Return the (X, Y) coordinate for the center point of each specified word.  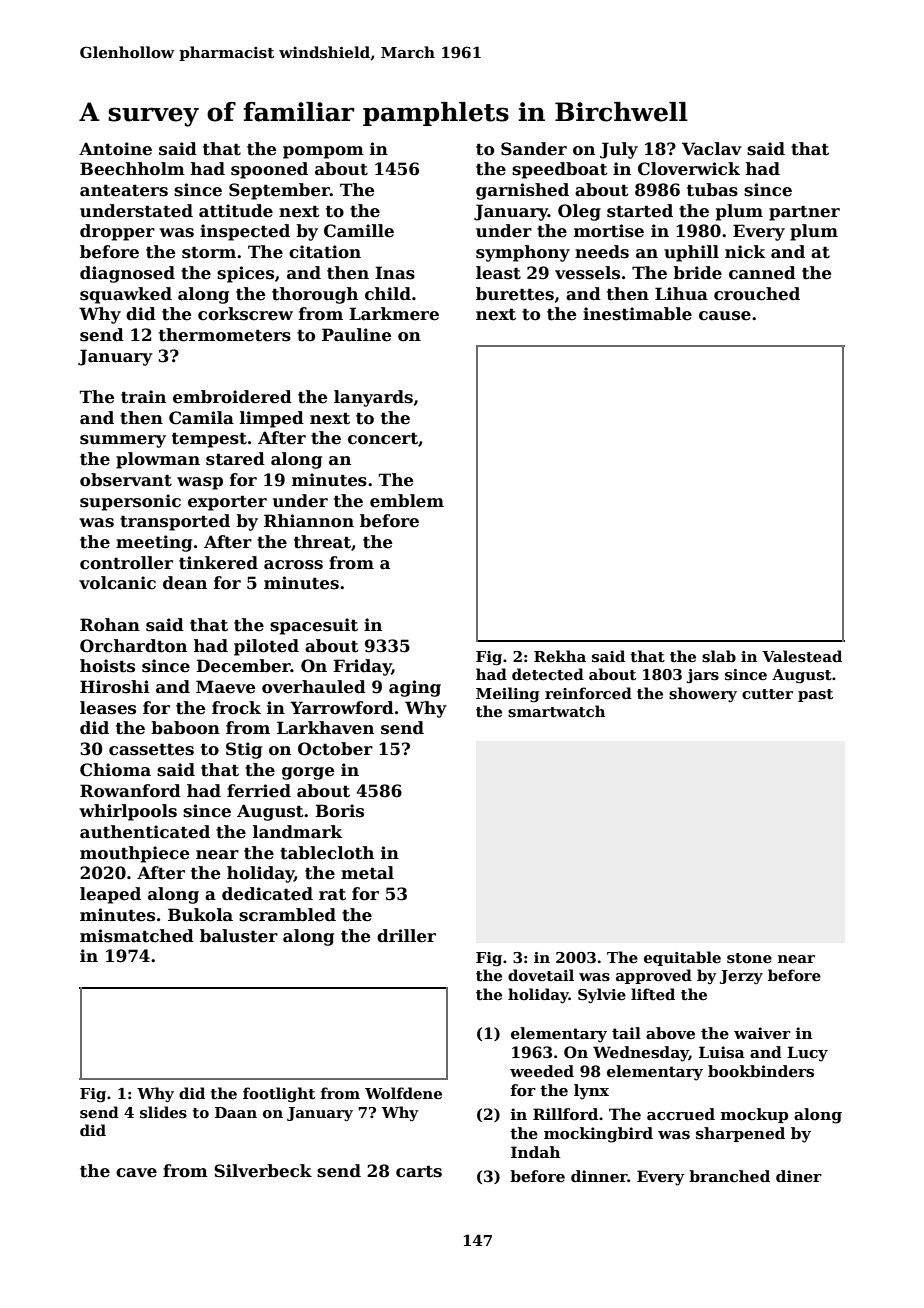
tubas (712, 190)
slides (163, 1112)
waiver (762, 1033)
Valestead (802, 656)
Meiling (508, 694)
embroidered (232, 397)
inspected (245, 232)
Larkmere (394, 314)
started (640, 211)
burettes (515, 294)
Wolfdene (403, 1093)
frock (236, 708)
